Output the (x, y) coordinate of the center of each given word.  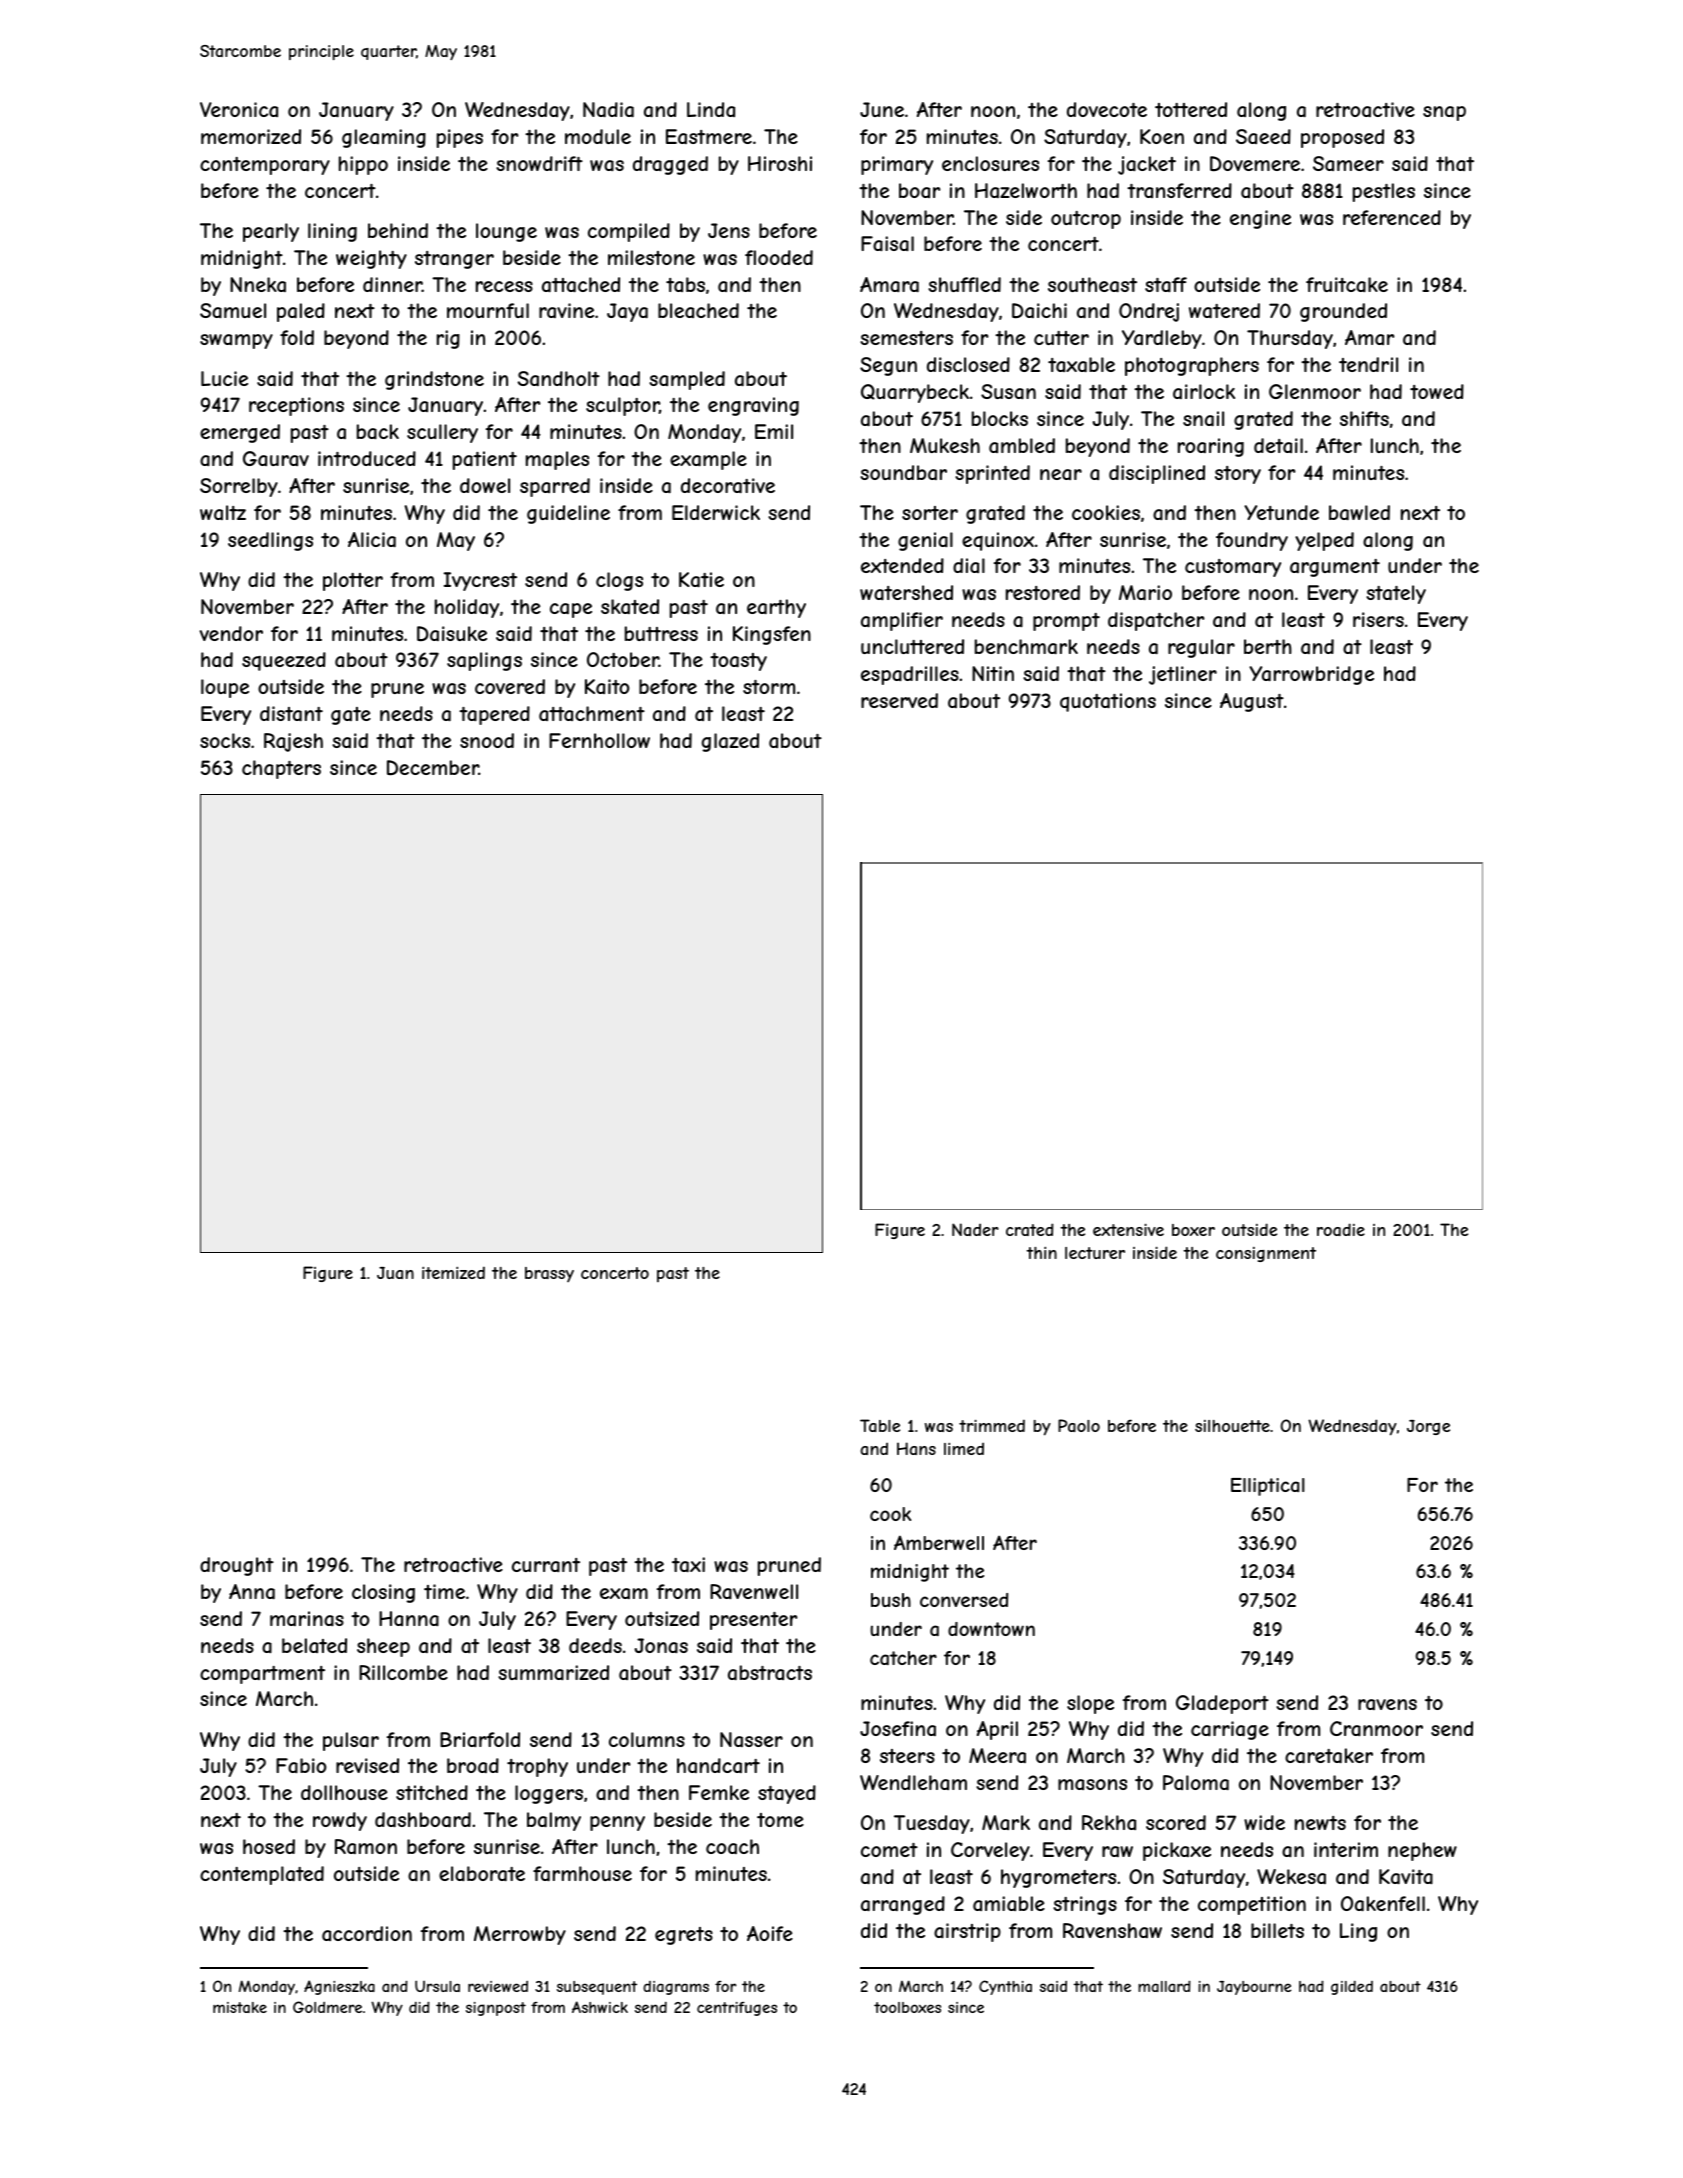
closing (383, 1593)
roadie (1341, 1229)
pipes (460, 138)
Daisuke (452, 633)
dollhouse (344, 1792)
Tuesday (932, 1824)
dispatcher (1156, 621)
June (882, 109)
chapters (281, 769)
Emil (774, 431)
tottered (1191, 109)
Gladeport (1222, 1704)
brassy (549, 1274)
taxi (688, 1565)
